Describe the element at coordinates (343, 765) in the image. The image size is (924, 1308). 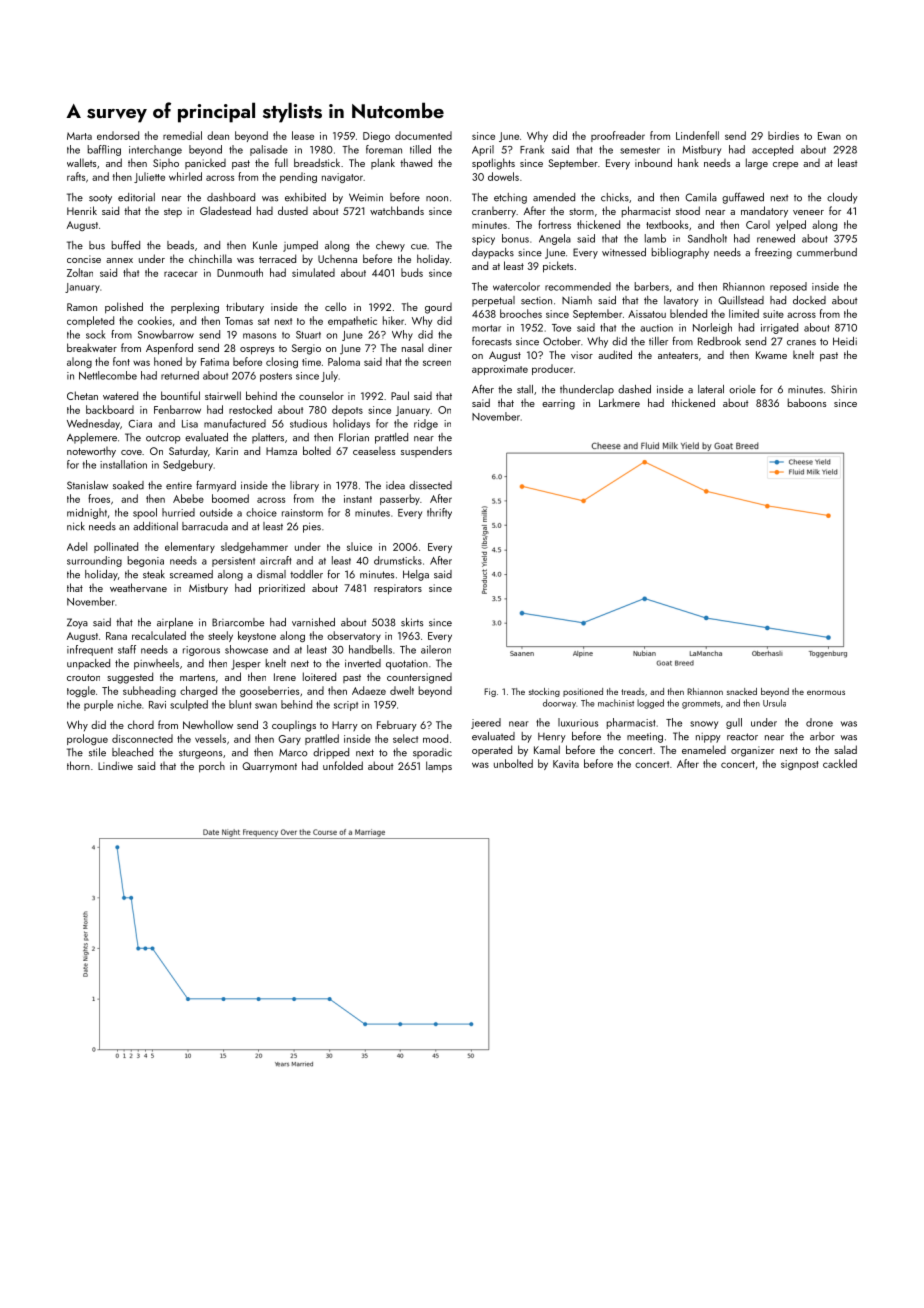
I see `unfolded` at that location.
